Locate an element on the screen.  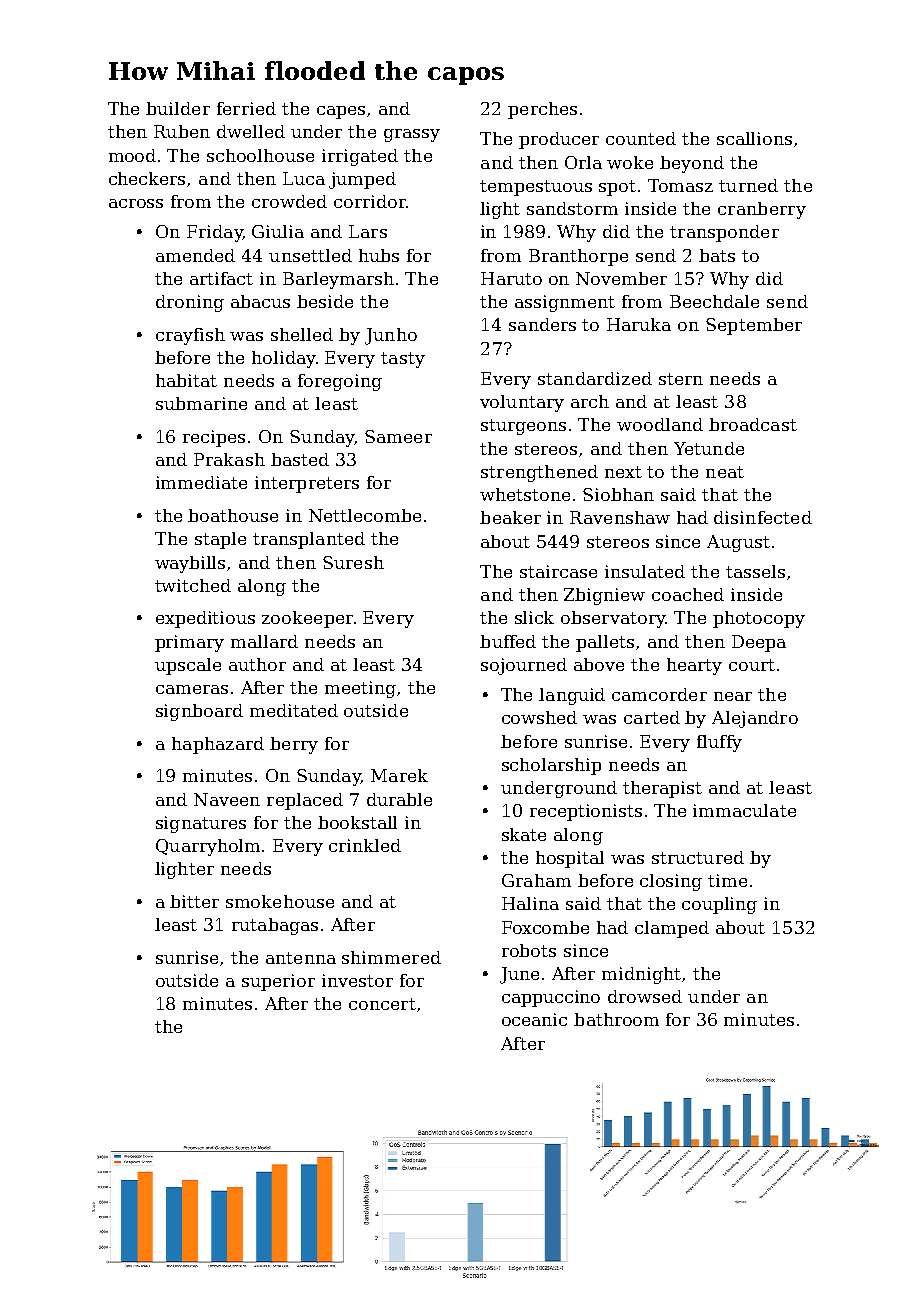
turned is located at coordinates (748, 185).
